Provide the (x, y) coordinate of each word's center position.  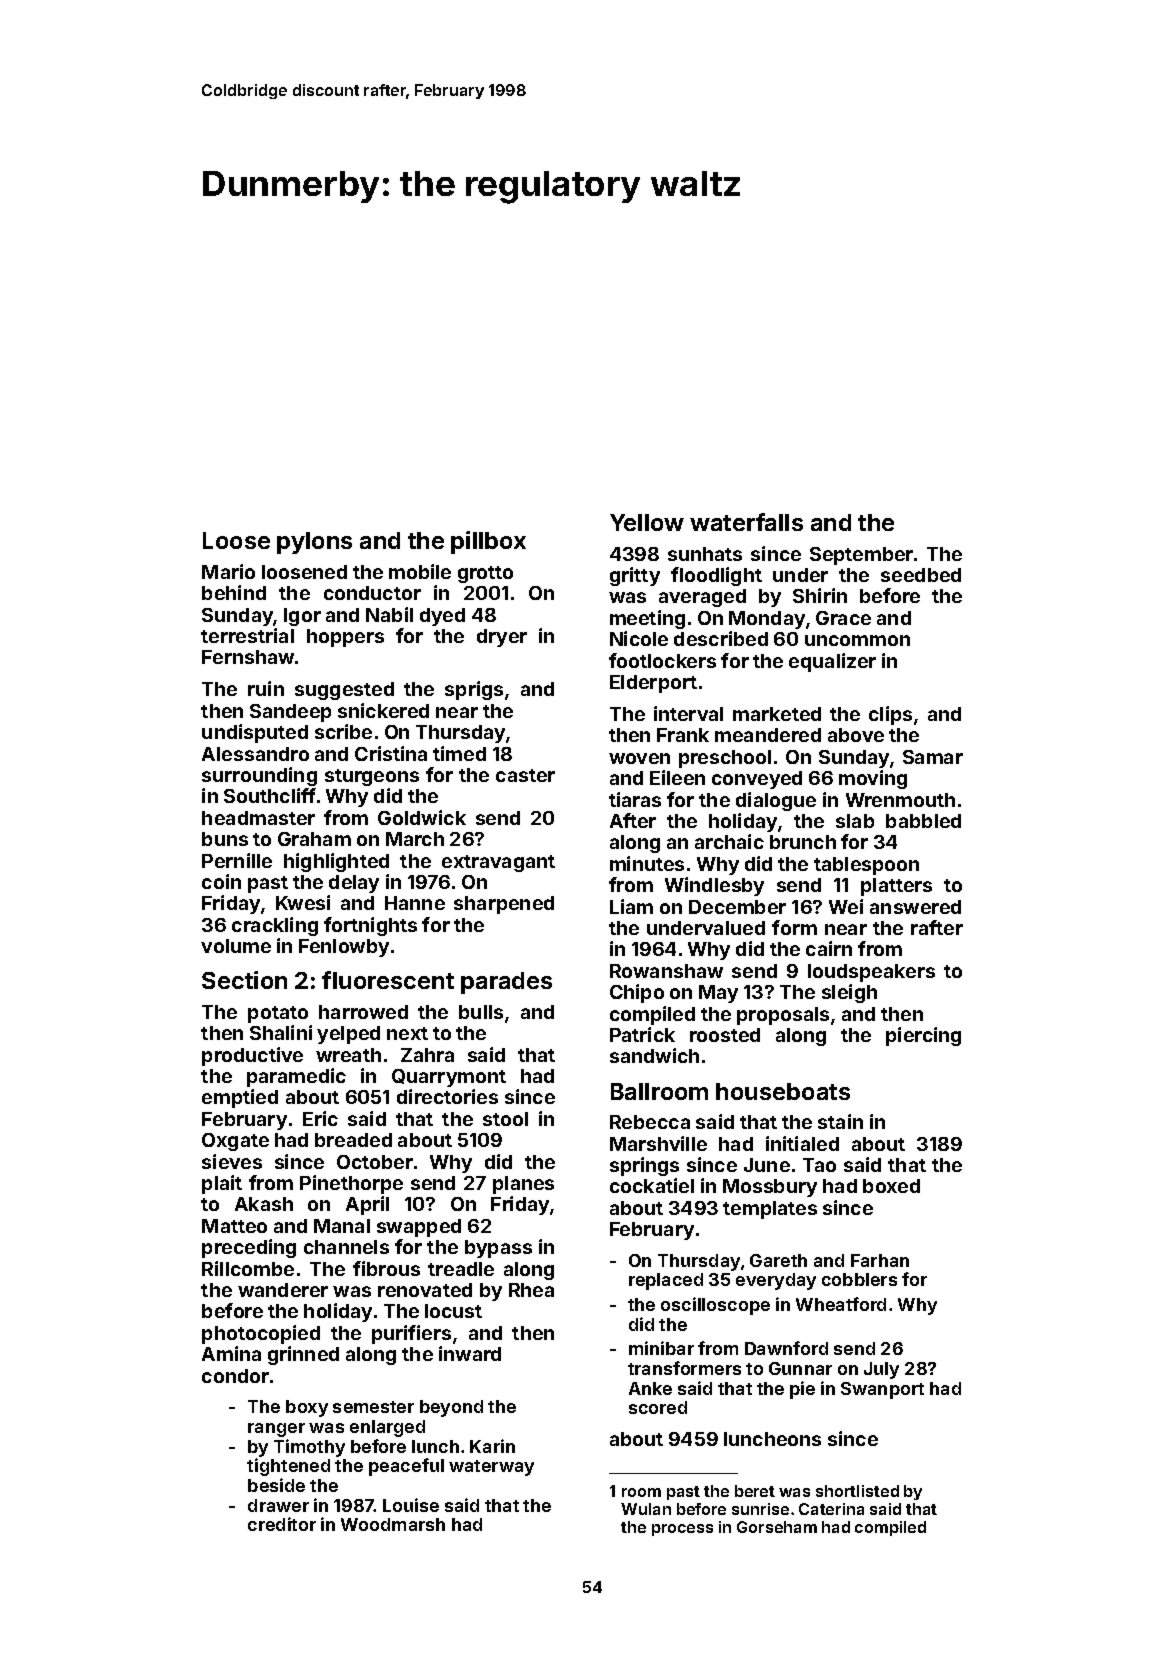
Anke (650, 1388)
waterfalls (746, 522)
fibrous (386, 1268)
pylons (314, 543)
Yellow (647, 522)
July (881, 1370)
